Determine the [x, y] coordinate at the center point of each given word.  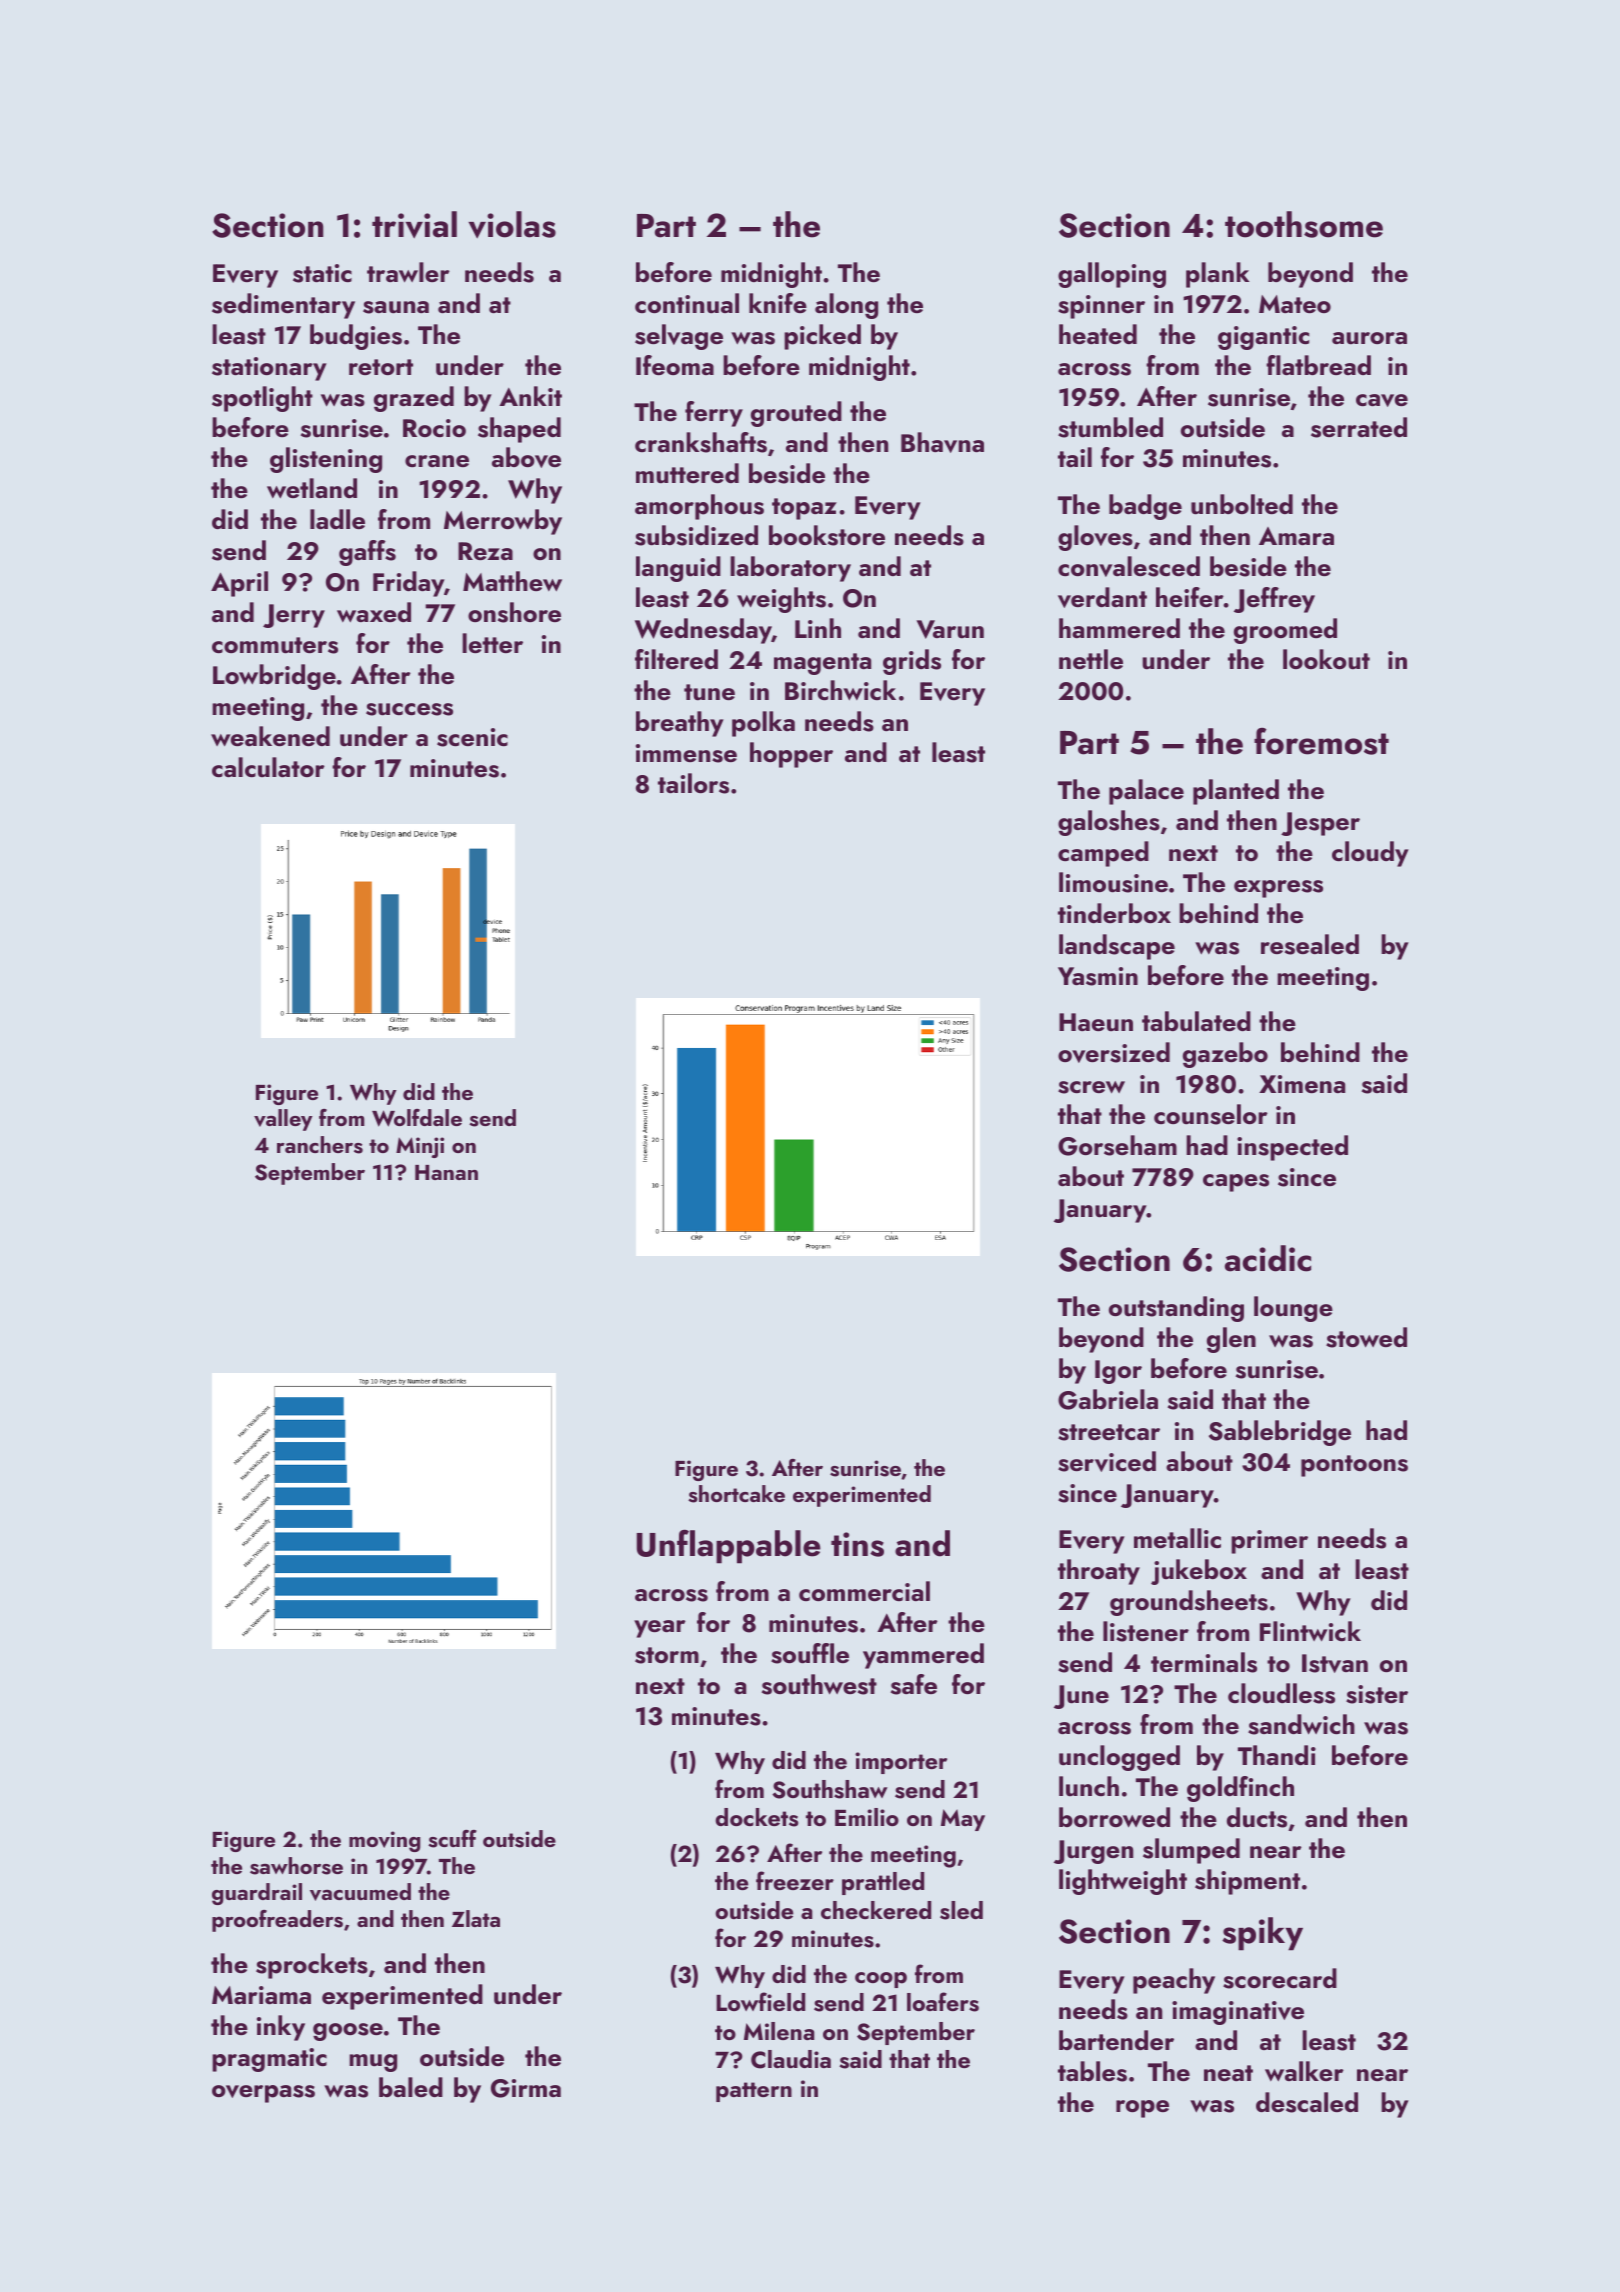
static [322, 273]
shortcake [736, 1494]
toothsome [1304, 224]
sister [1377, 1694]
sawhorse [296, 1866]
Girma [526, 2088]
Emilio [867, 1817]
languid [678, 569]
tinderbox [1114, 913]
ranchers [320, 1145]
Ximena [1302, 1084]
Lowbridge [274, 677]
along [846, 306]
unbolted [1242, 504]
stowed [1366, 1337]
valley [283, 1120]
